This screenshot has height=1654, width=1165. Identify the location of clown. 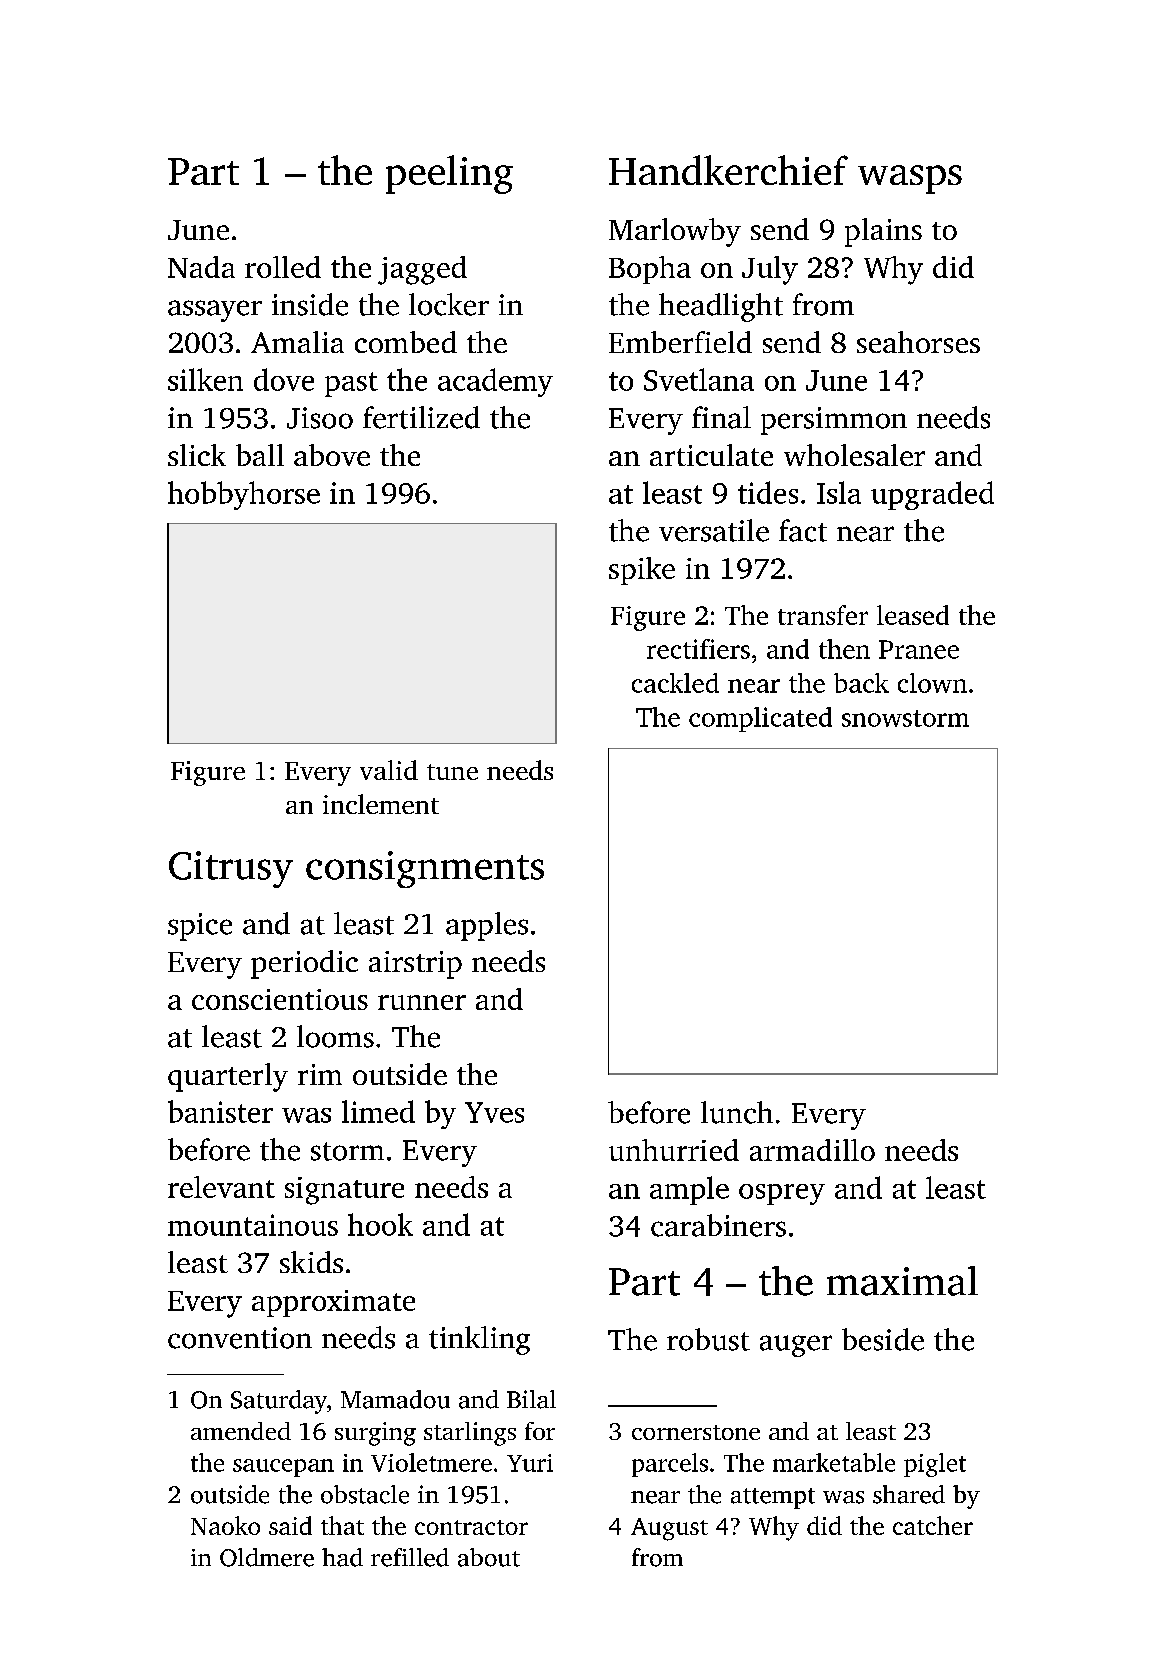
(932, 683).
